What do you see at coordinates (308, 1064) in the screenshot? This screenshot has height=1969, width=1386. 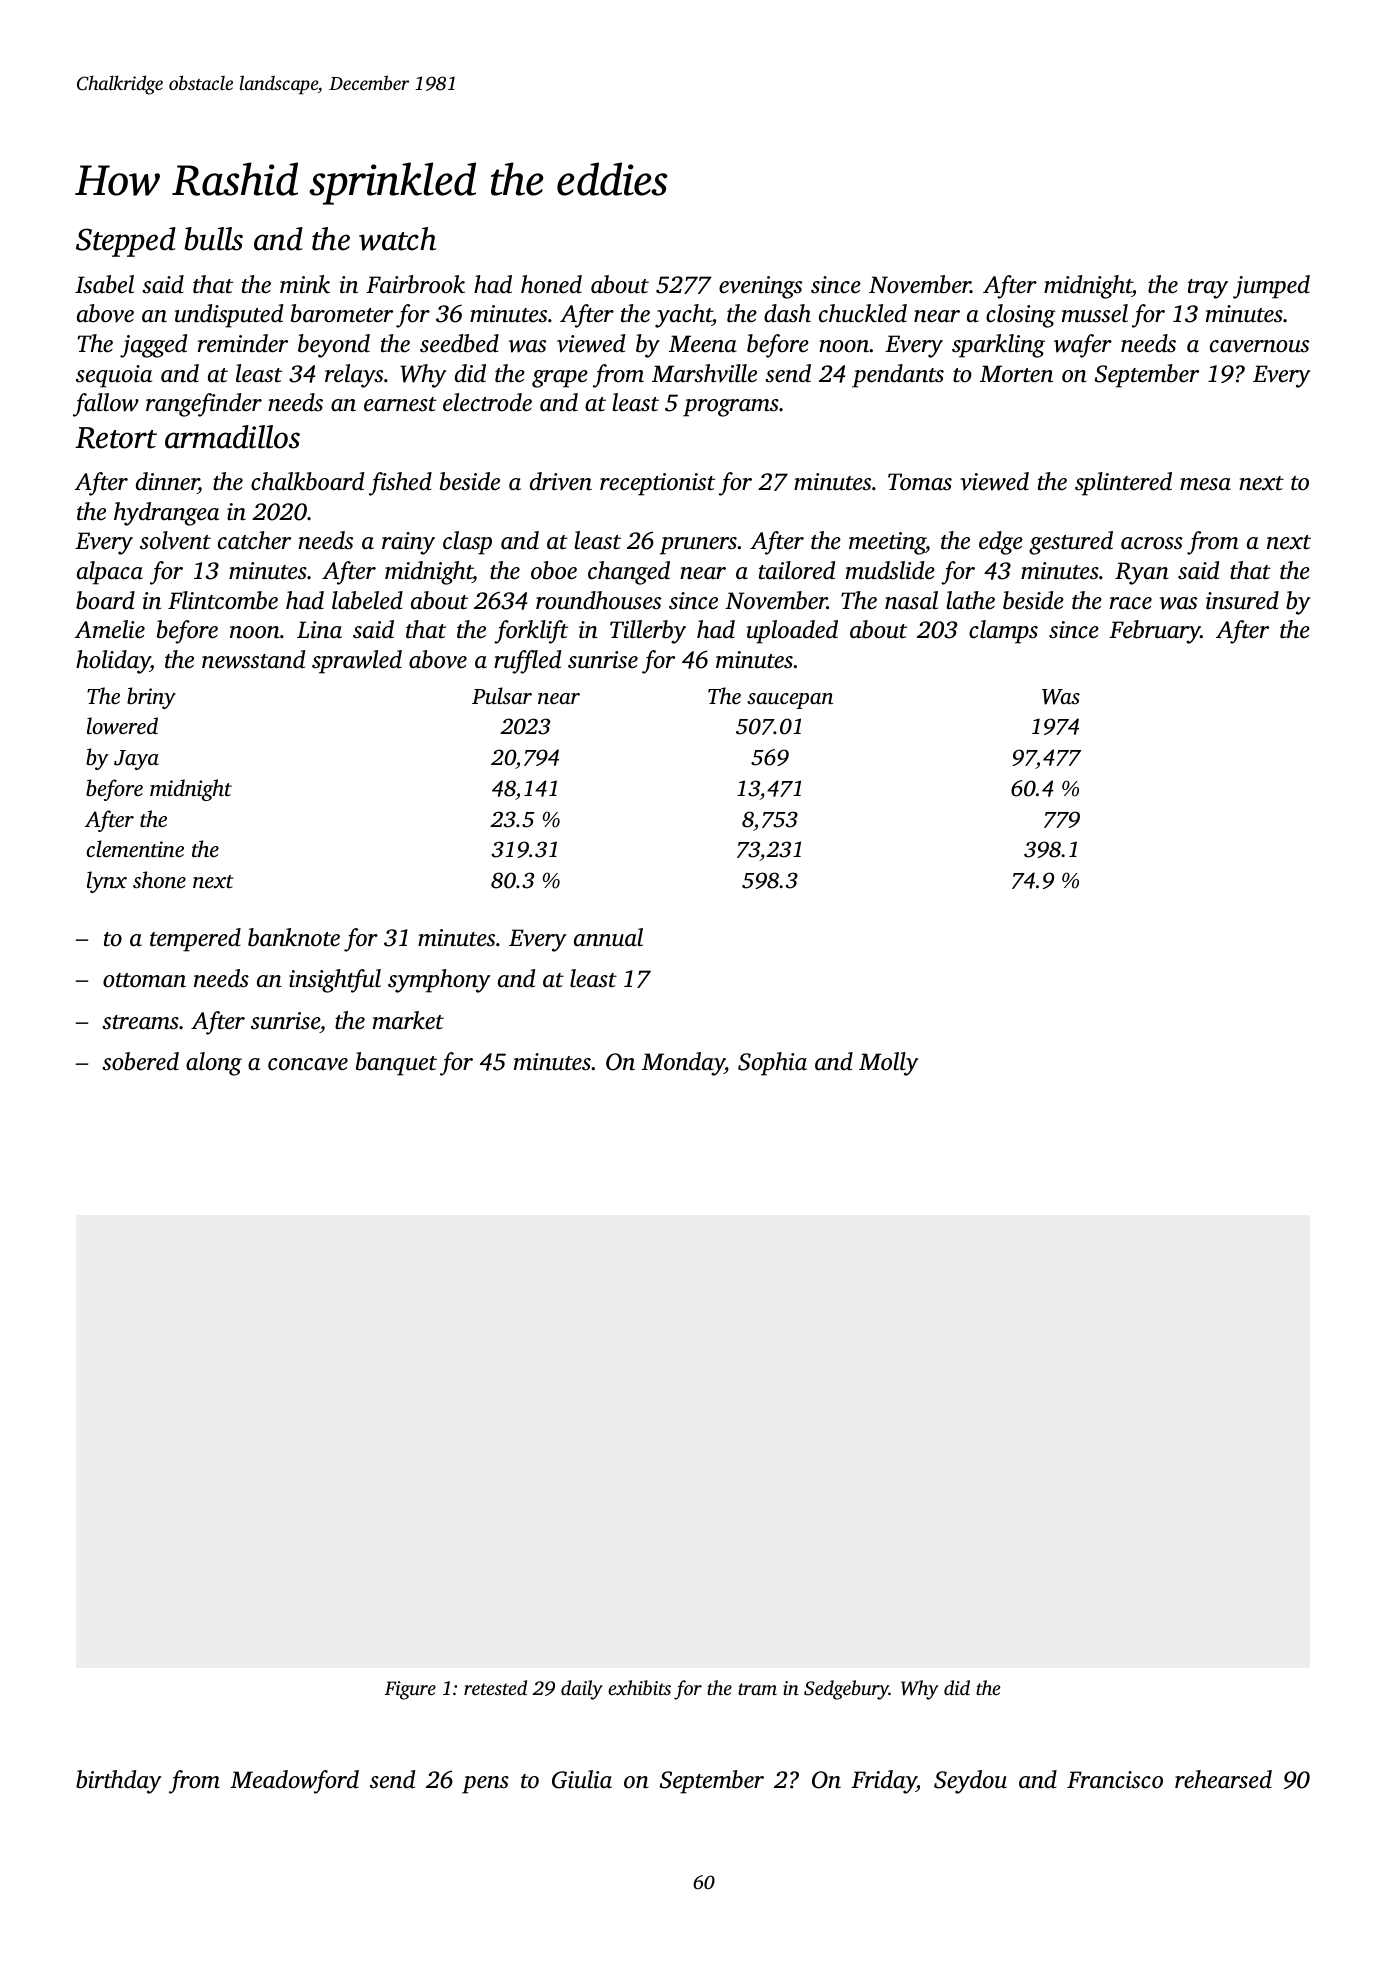 I see `concave` at bounding box center [308, 1064].
